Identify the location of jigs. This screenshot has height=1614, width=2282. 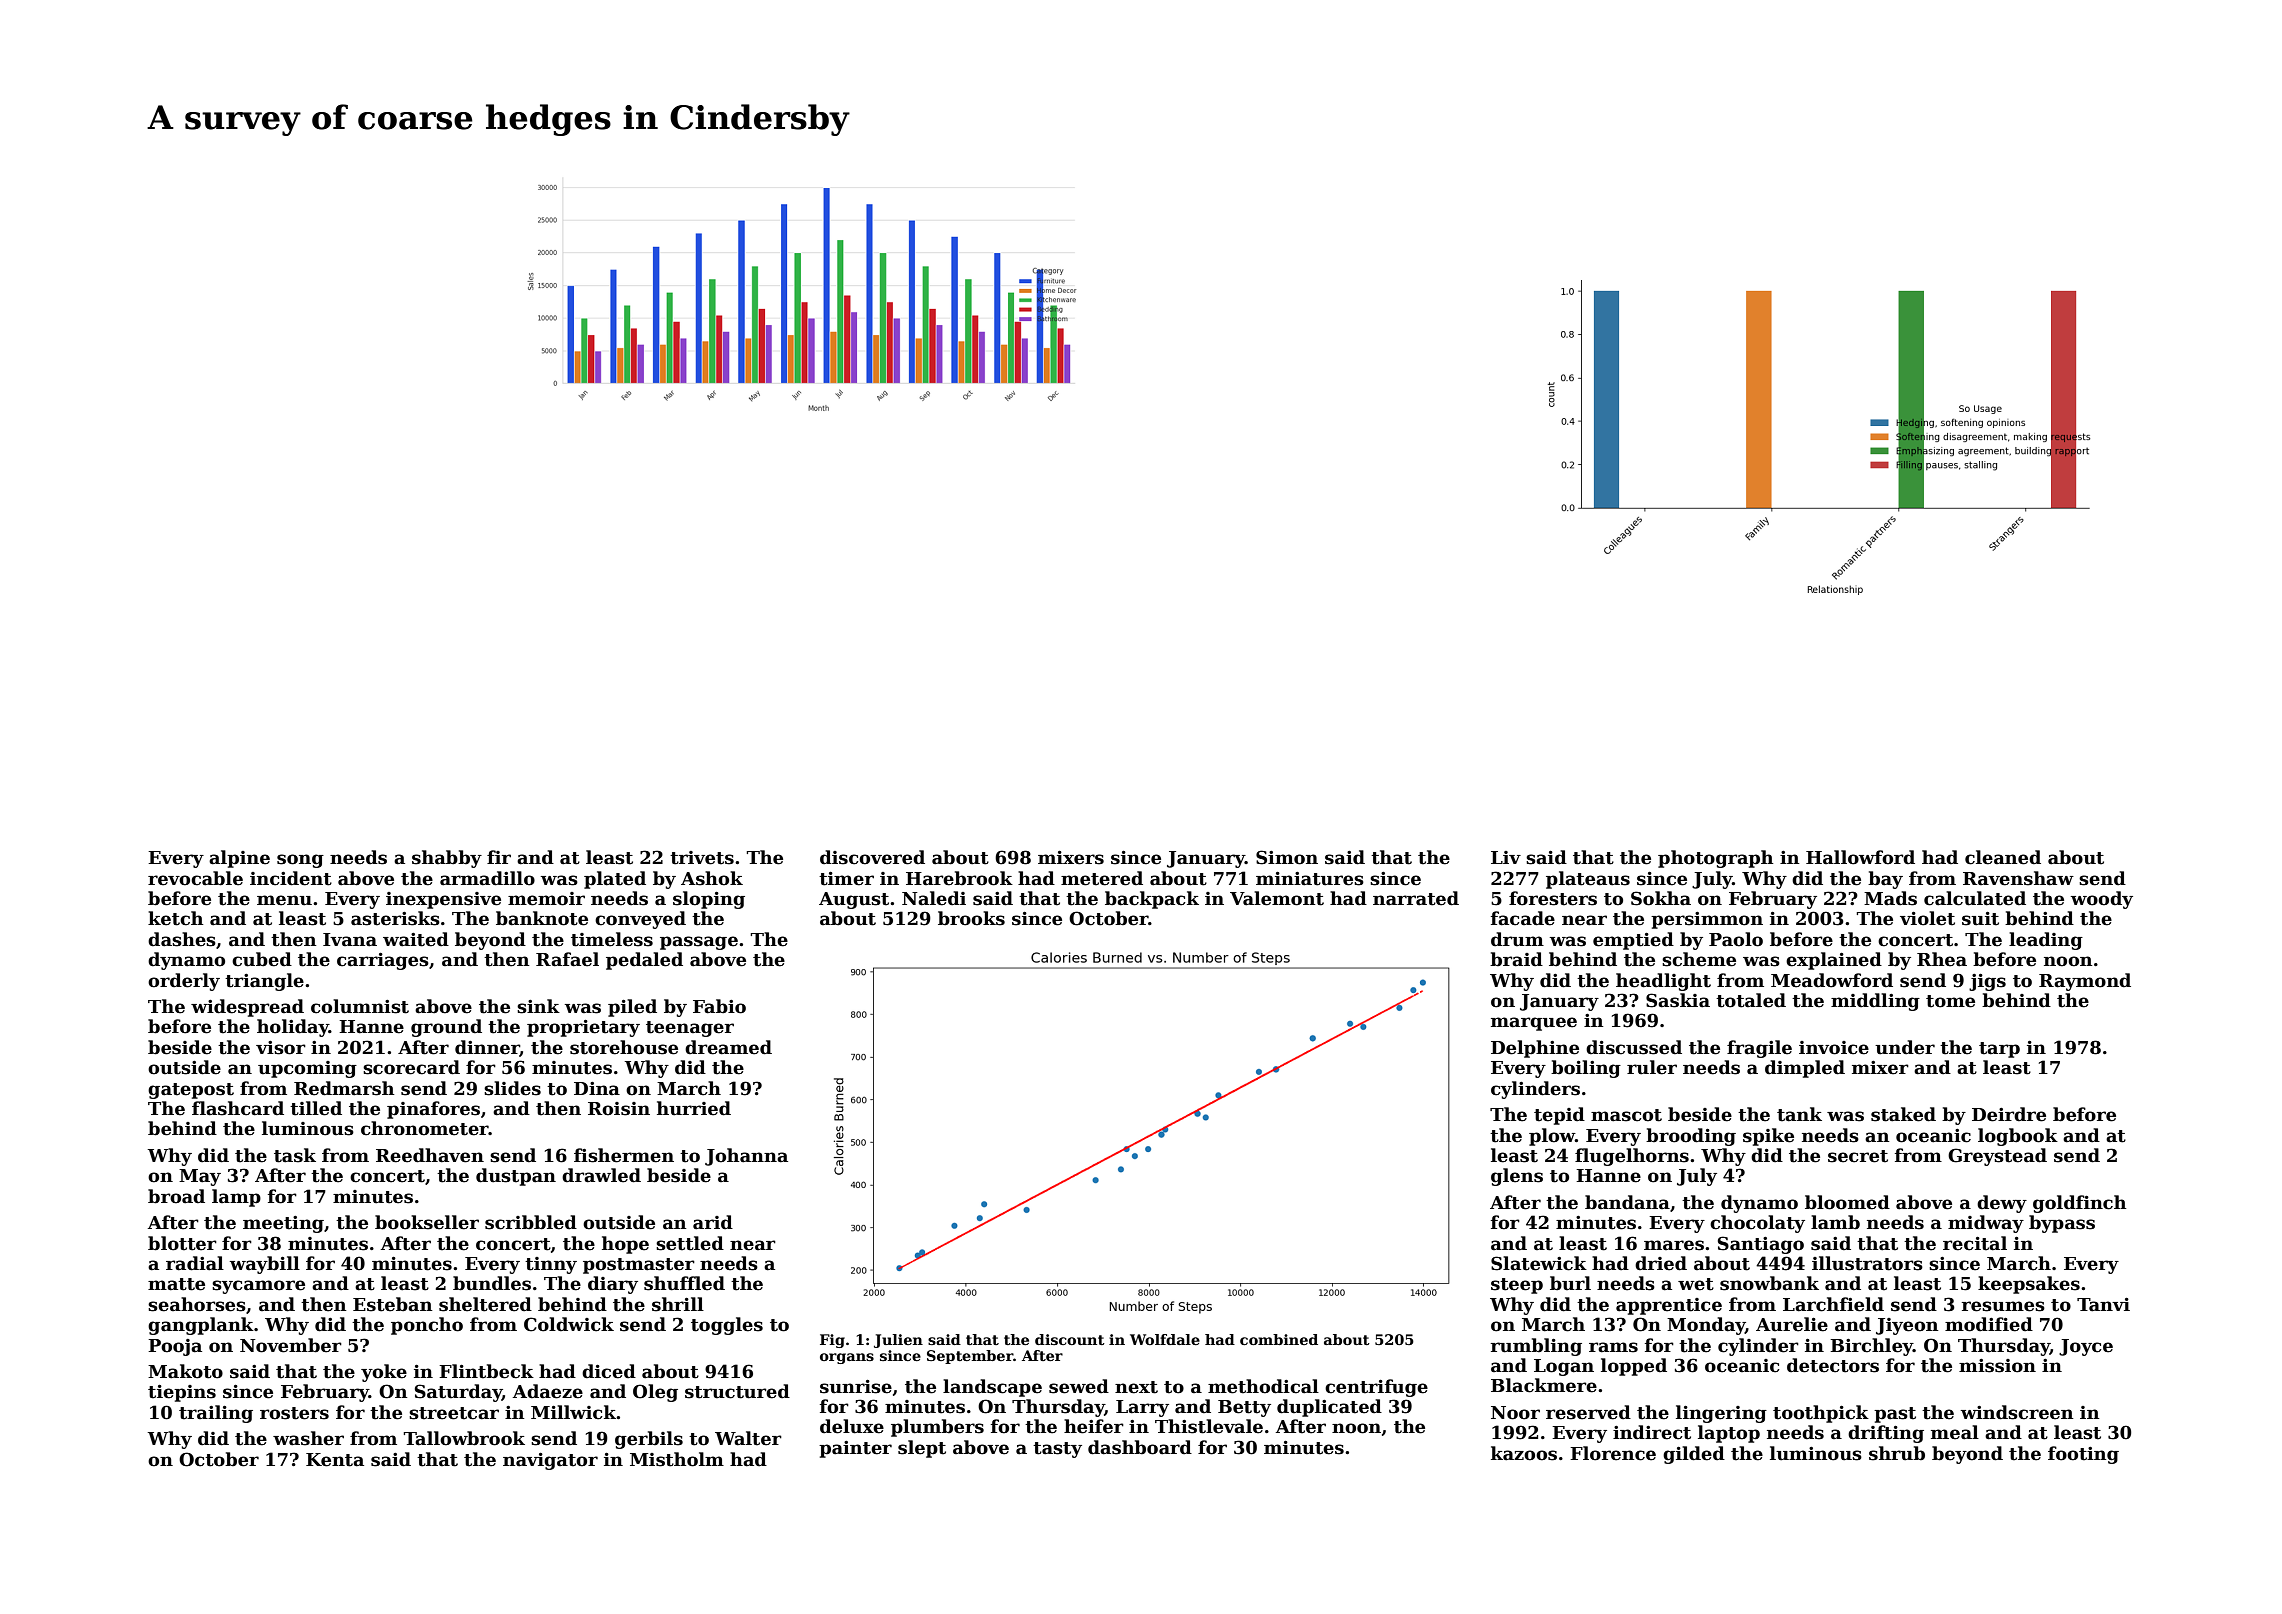
(1987, 982).
